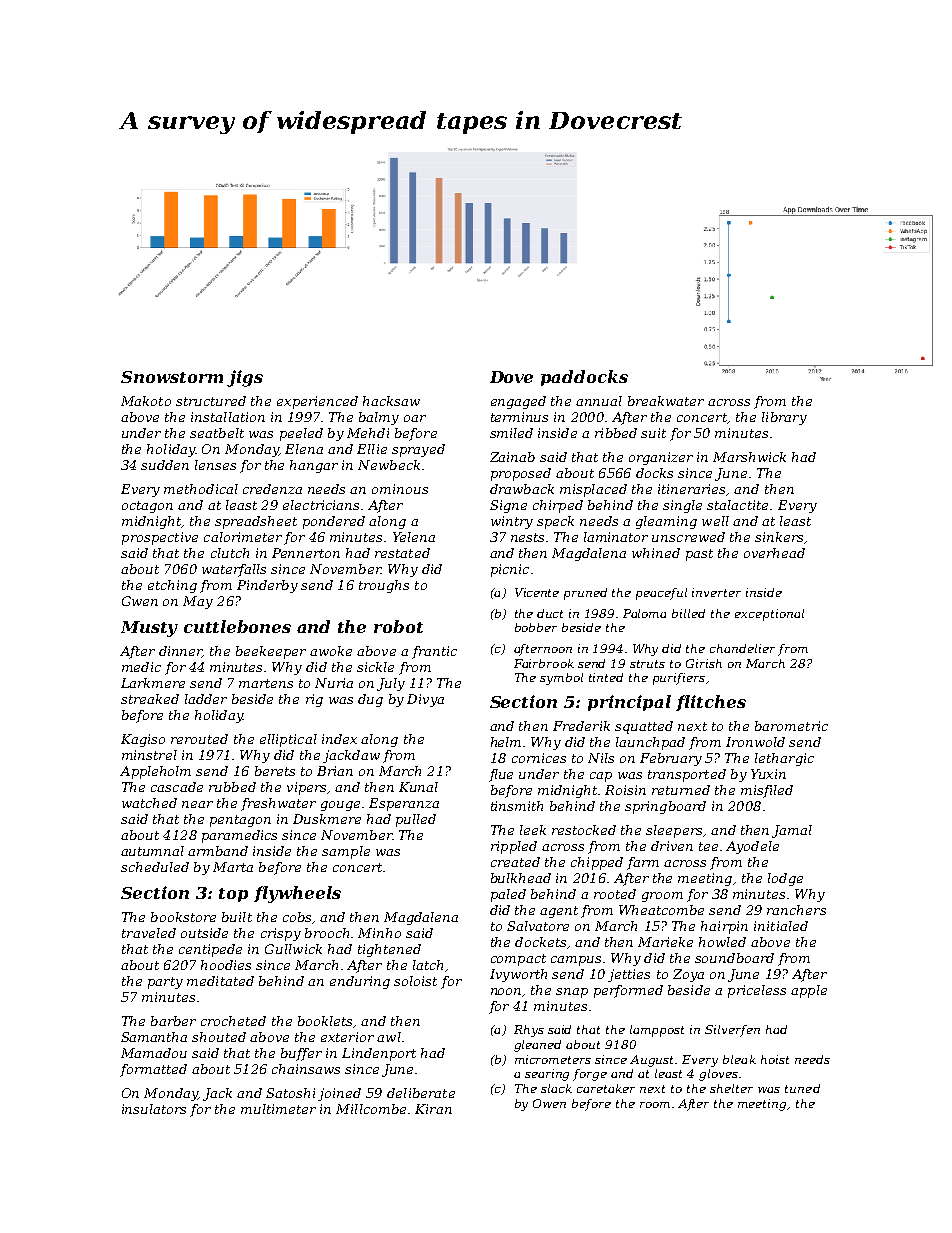 This screenshot has width=952, height=1233. Describe the element at coordinates (391, 401) in the screenshot. I see `hacksaw` at that location.
